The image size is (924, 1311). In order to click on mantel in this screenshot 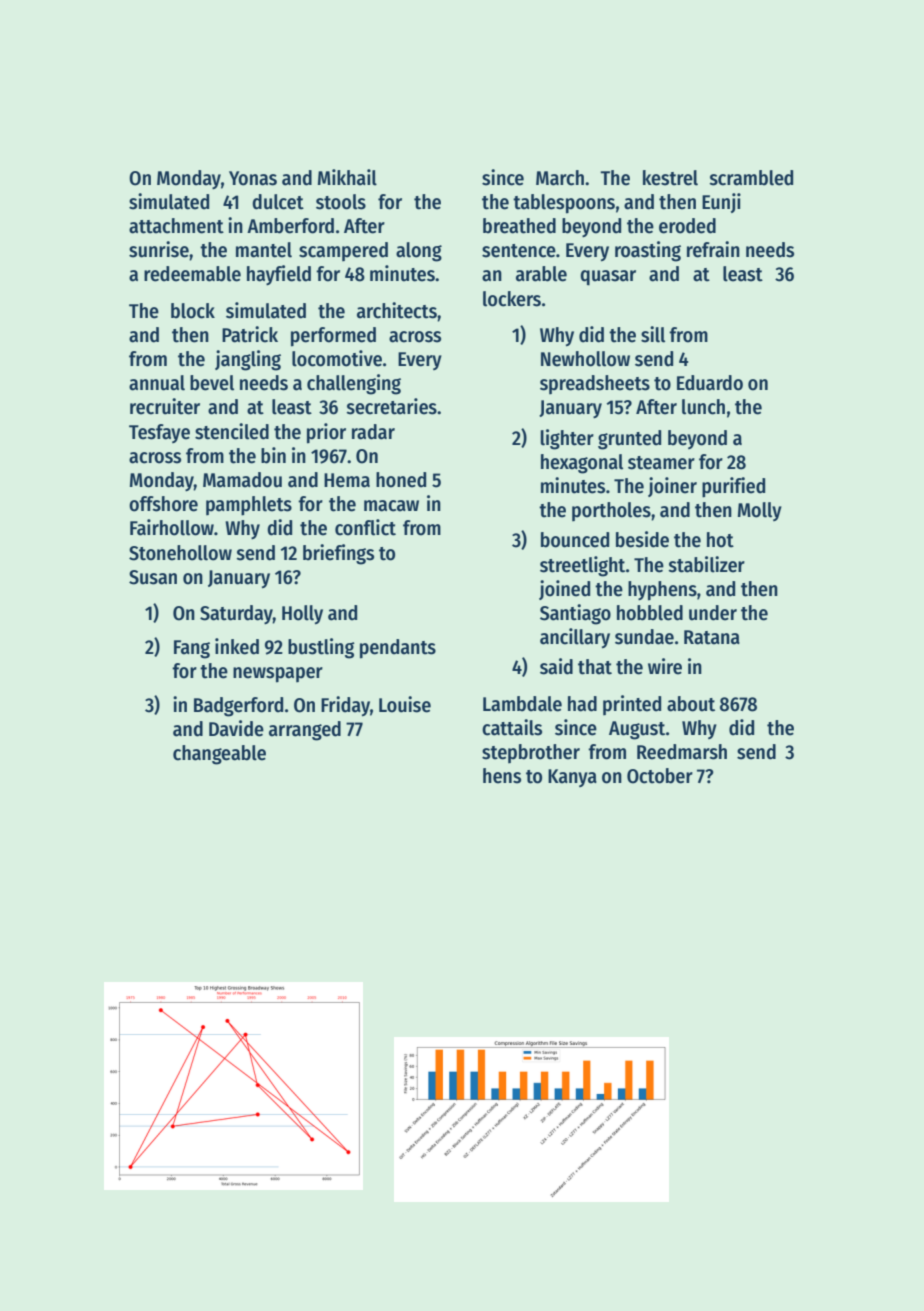, I will do `click(264, 250)`.
